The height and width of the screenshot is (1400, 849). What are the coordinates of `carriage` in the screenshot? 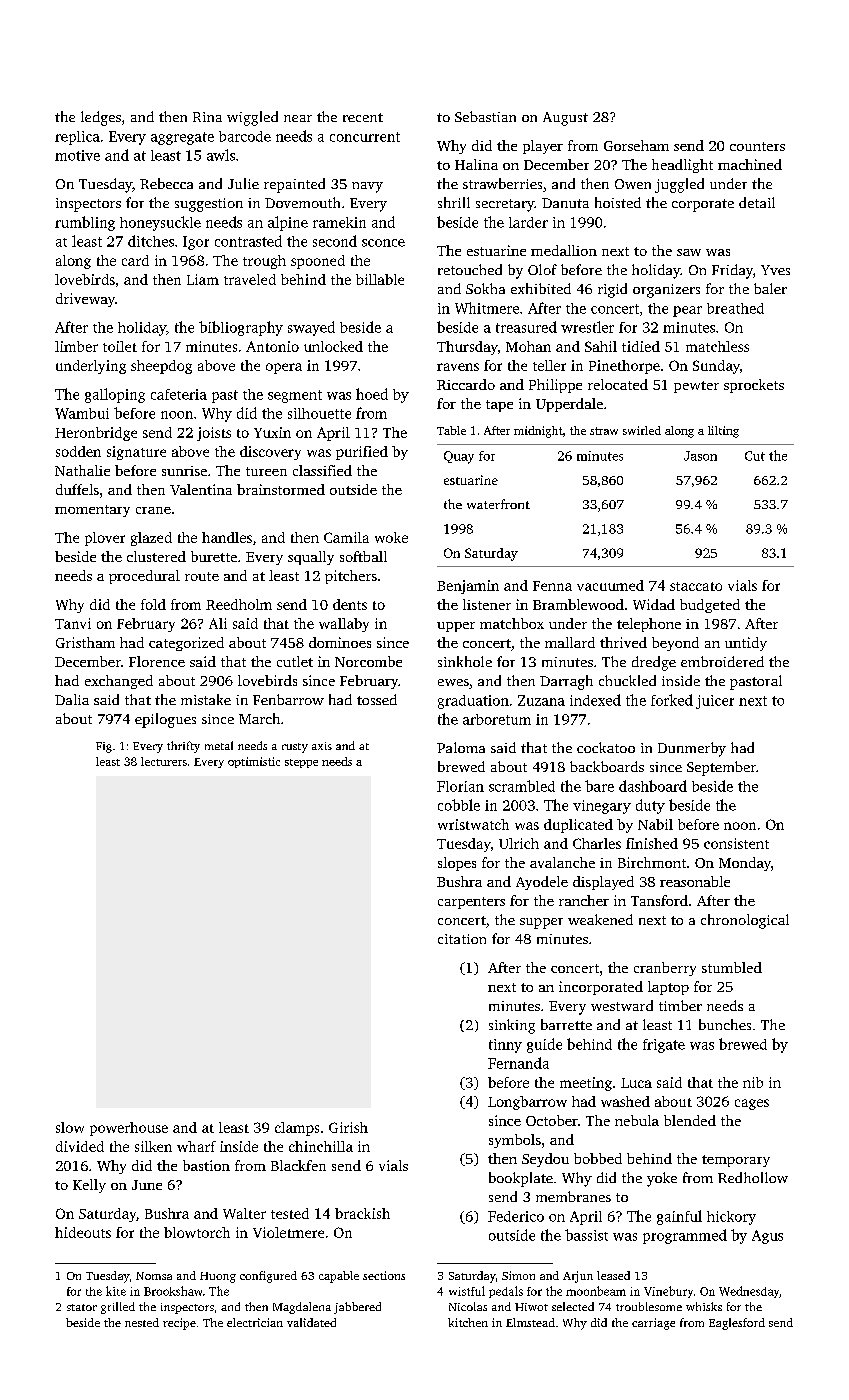 It's located at (653, 1324).
